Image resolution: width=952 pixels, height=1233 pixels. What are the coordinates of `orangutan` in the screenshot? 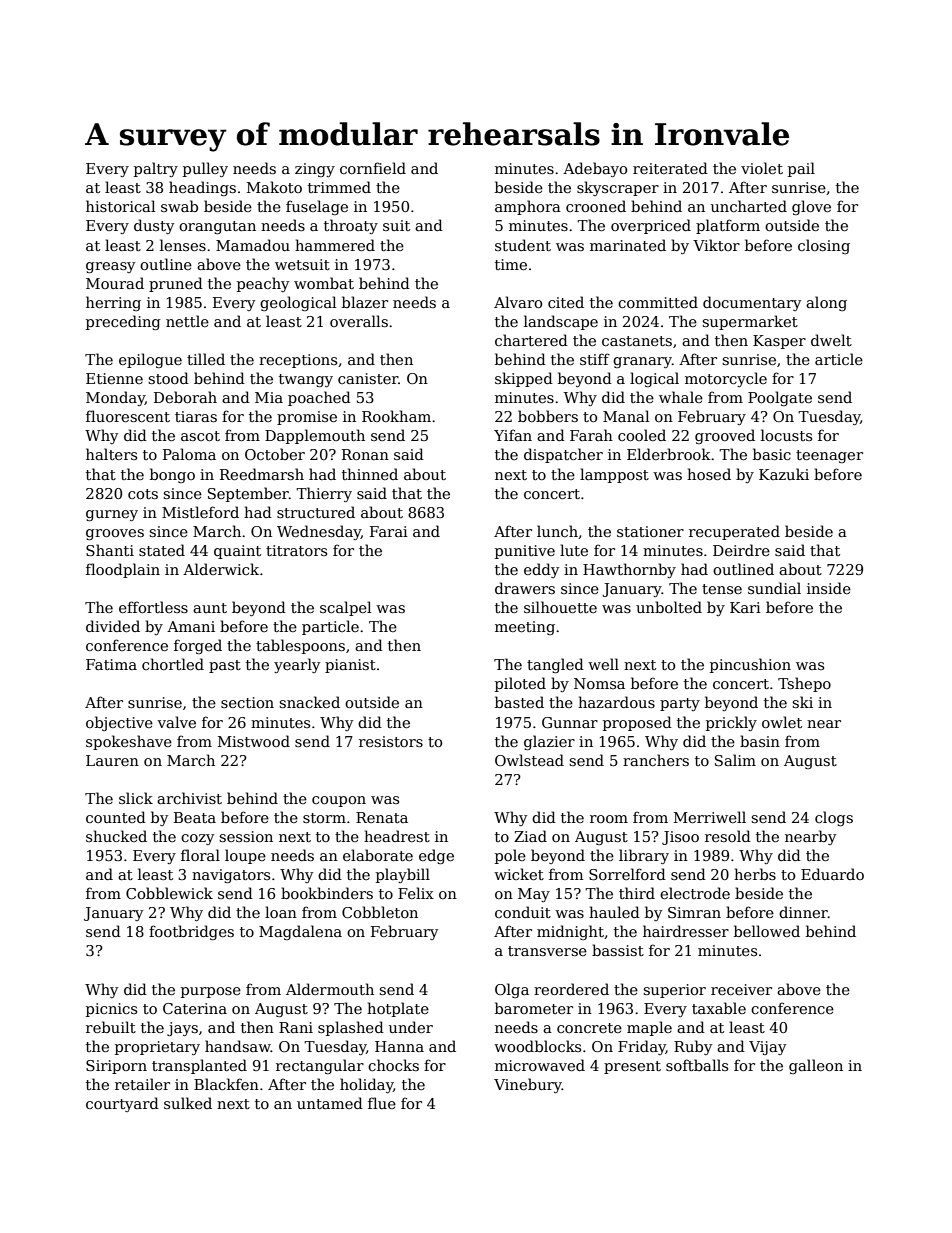 It's located at (217, 227).
